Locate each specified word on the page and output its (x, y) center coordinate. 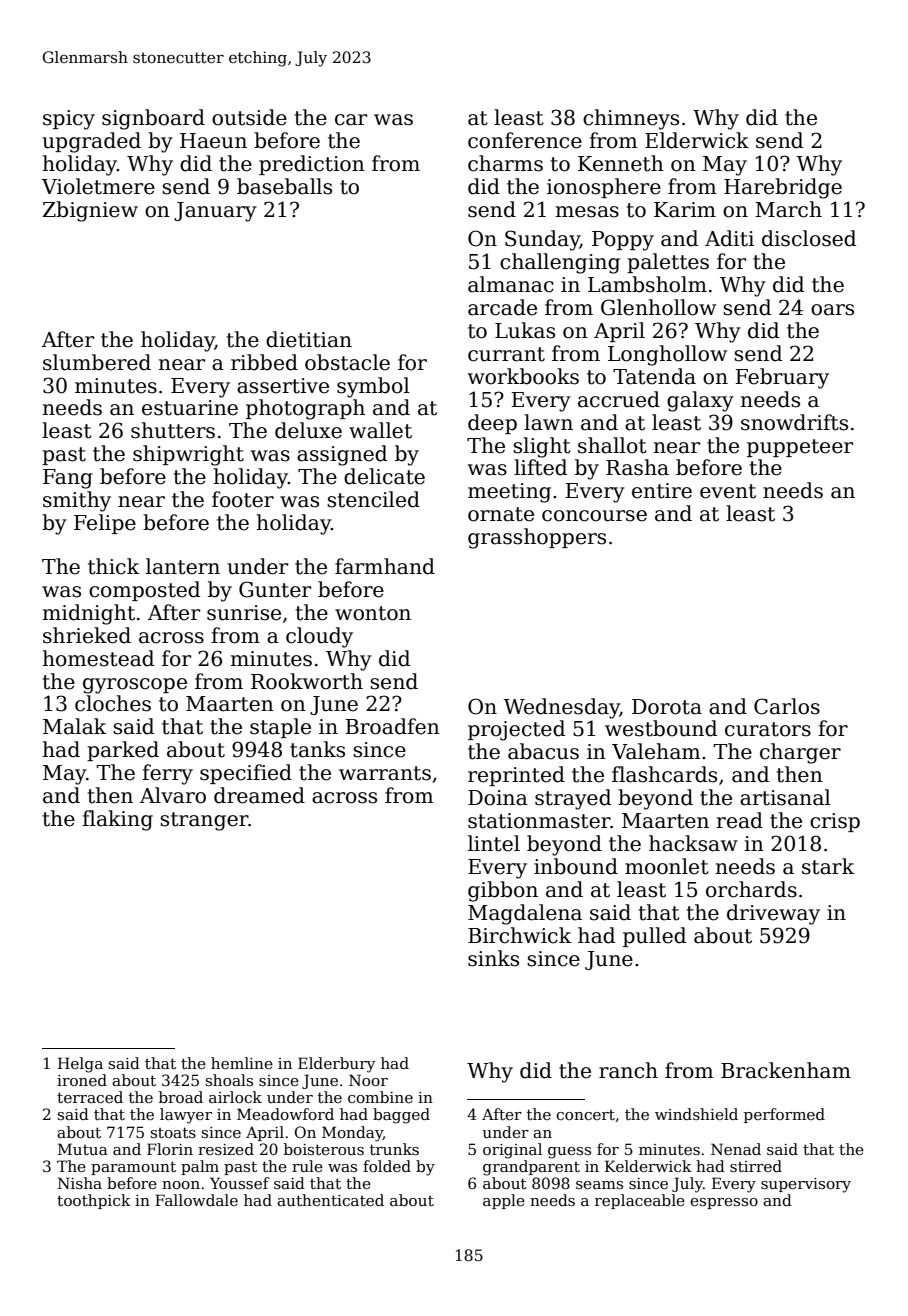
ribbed (264, 362)
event (728, 491)
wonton (373, 613)
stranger (204, 821)
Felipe (105, 524)
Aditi (729, 238)
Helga (80, 1065)
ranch (628, 1070)
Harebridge (783, 188)
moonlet (667, 866)
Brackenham (786, 1070)
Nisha (80, 1183)
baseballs (284, 186)
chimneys (631, 119)
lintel (494, 843)
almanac (511, 284)
